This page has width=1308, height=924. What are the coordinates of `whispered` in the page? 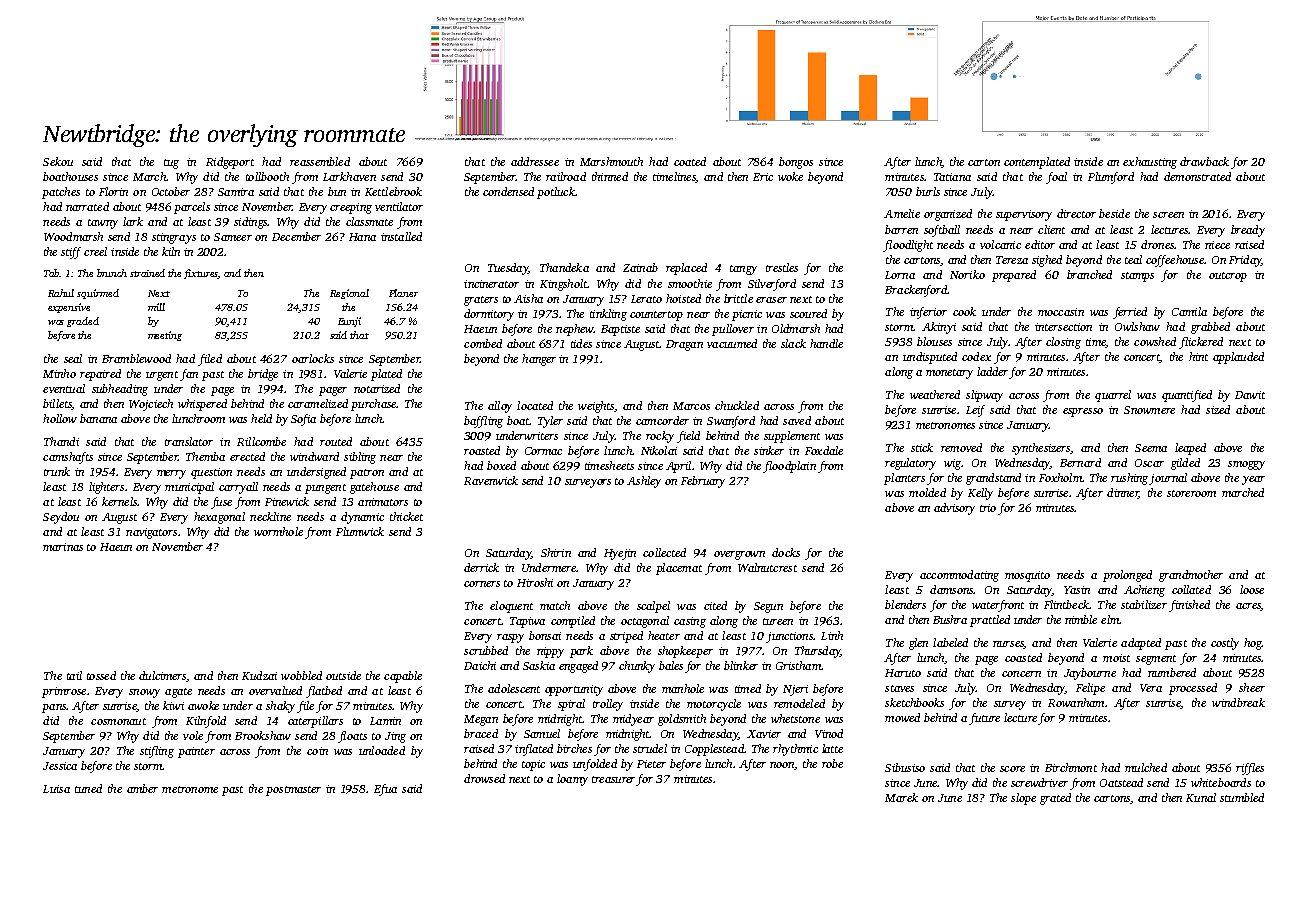 It's located at (202, 405).
